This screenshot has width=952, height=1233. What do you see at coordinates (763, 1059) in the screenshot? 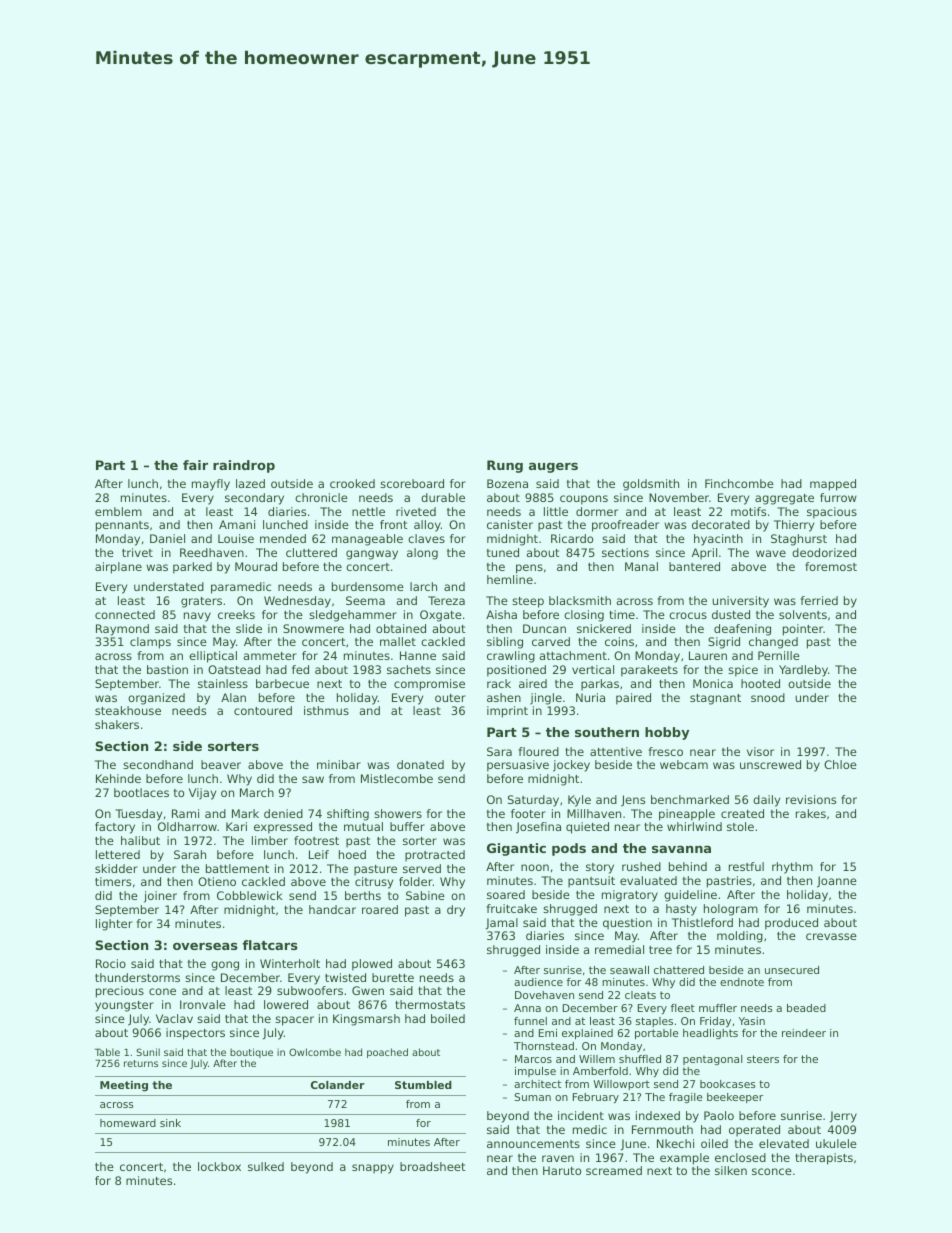
I see `steers` at bounding box center [763, 1059].
